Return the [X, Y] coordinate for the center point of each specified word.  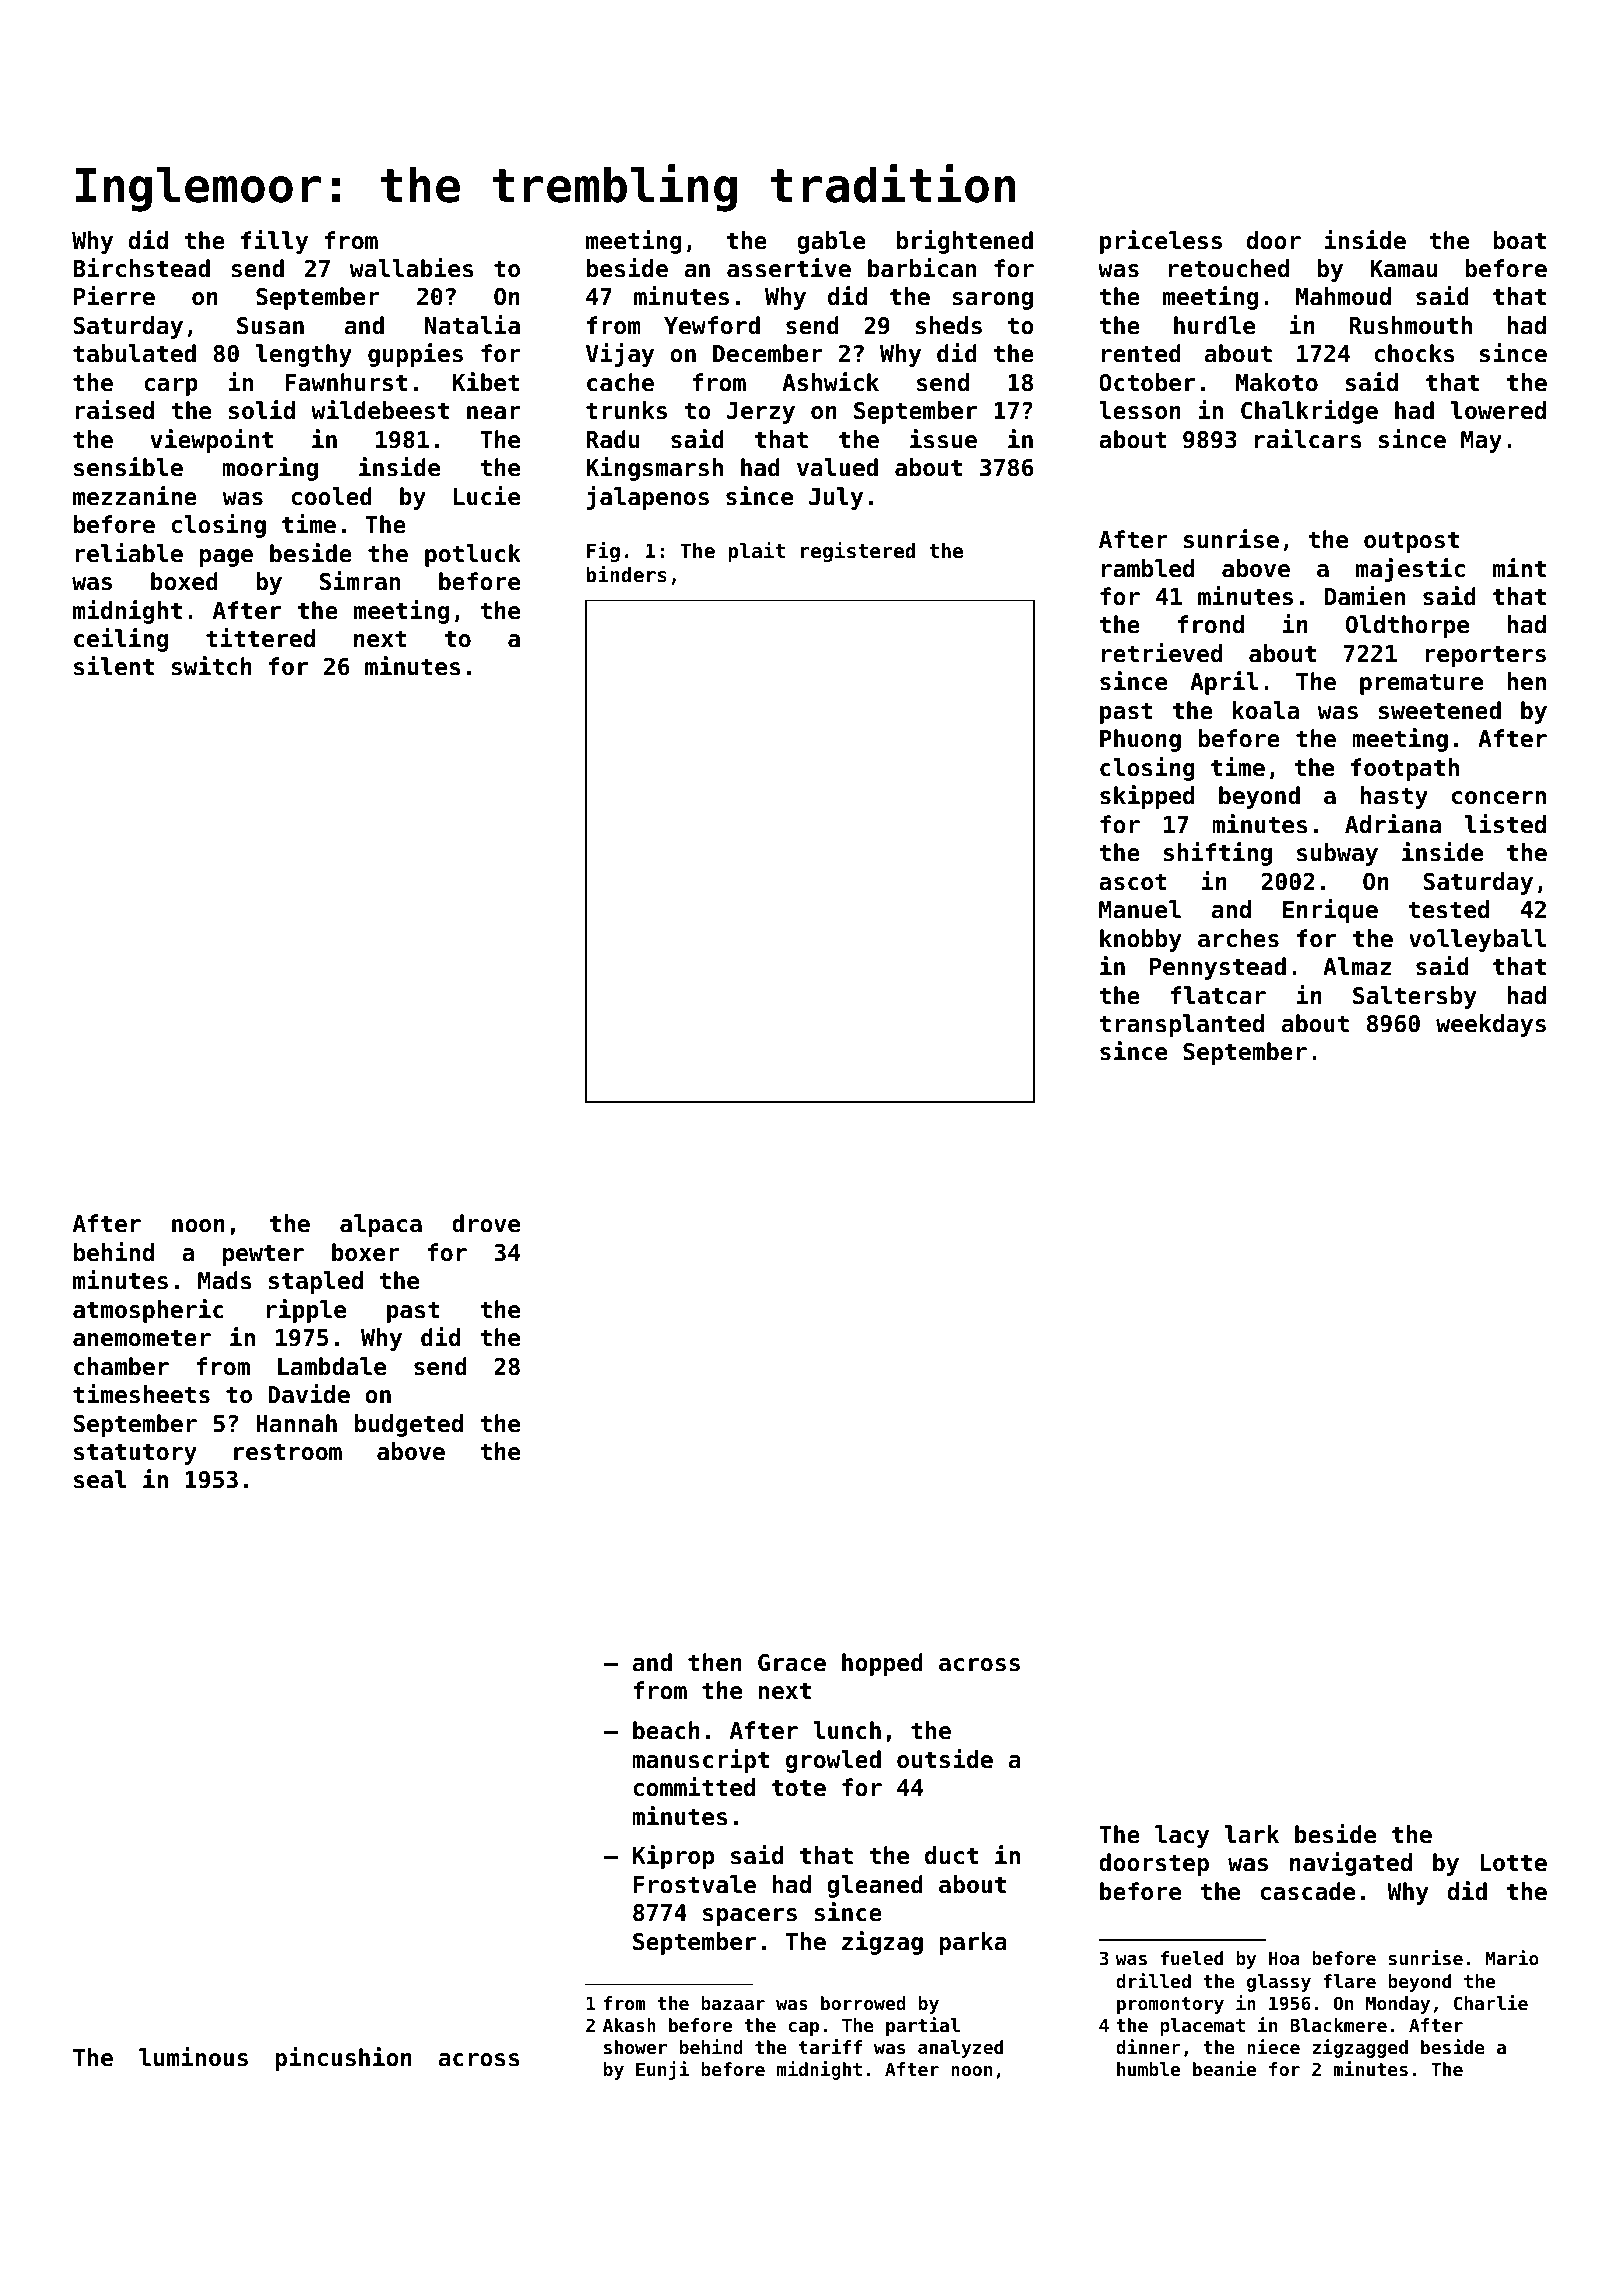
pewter [263, 1255]
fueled [1192, 1958]
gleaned [875, 1886]
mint [1519, 567]
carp [171, 387]
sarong [992, 301]
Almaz [1357, 966]
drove [486, 1223]
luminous [193, 2057]
